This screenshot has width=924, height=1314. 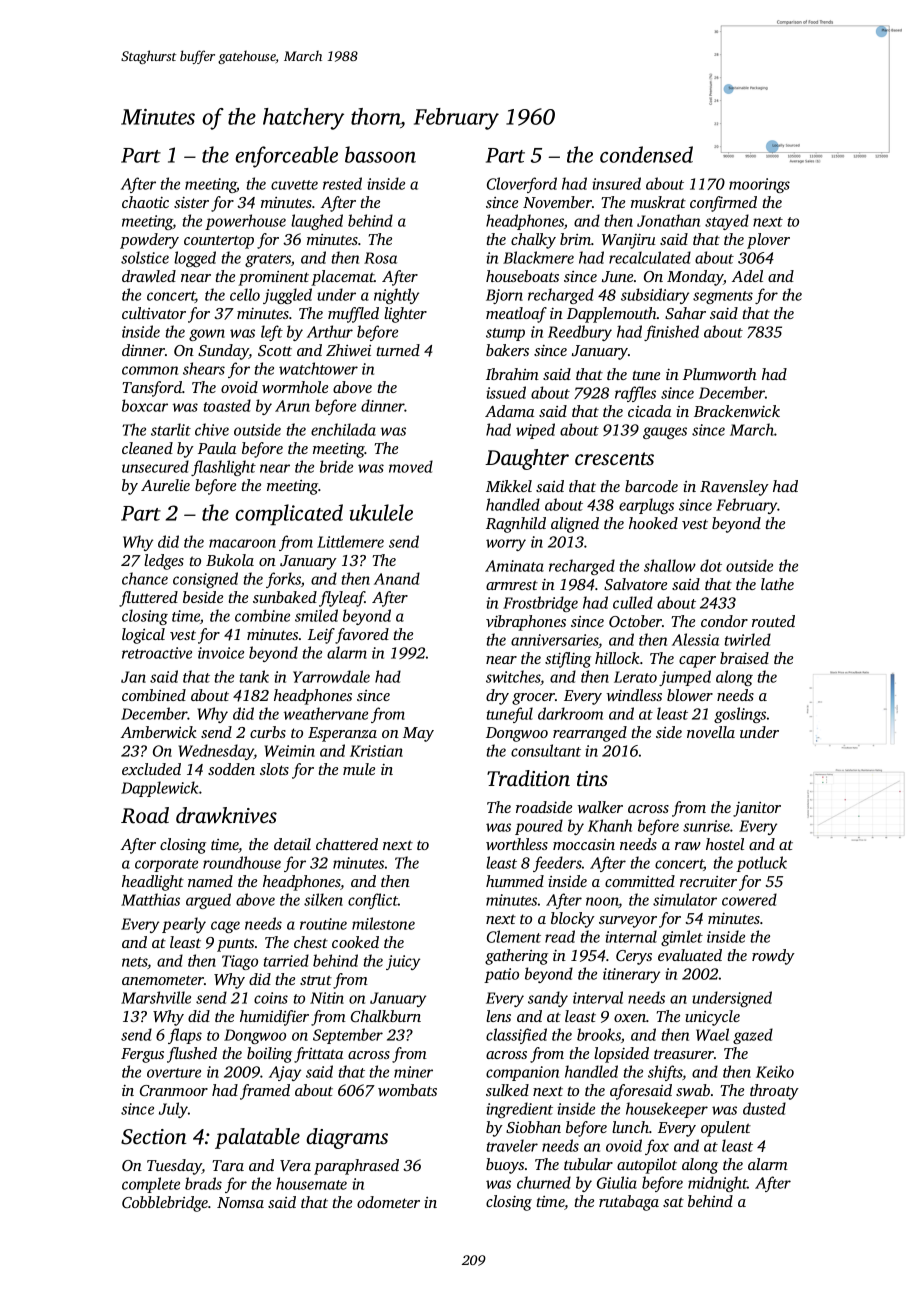 I want to click on Brackenwick, so click(x=737, y=411).
